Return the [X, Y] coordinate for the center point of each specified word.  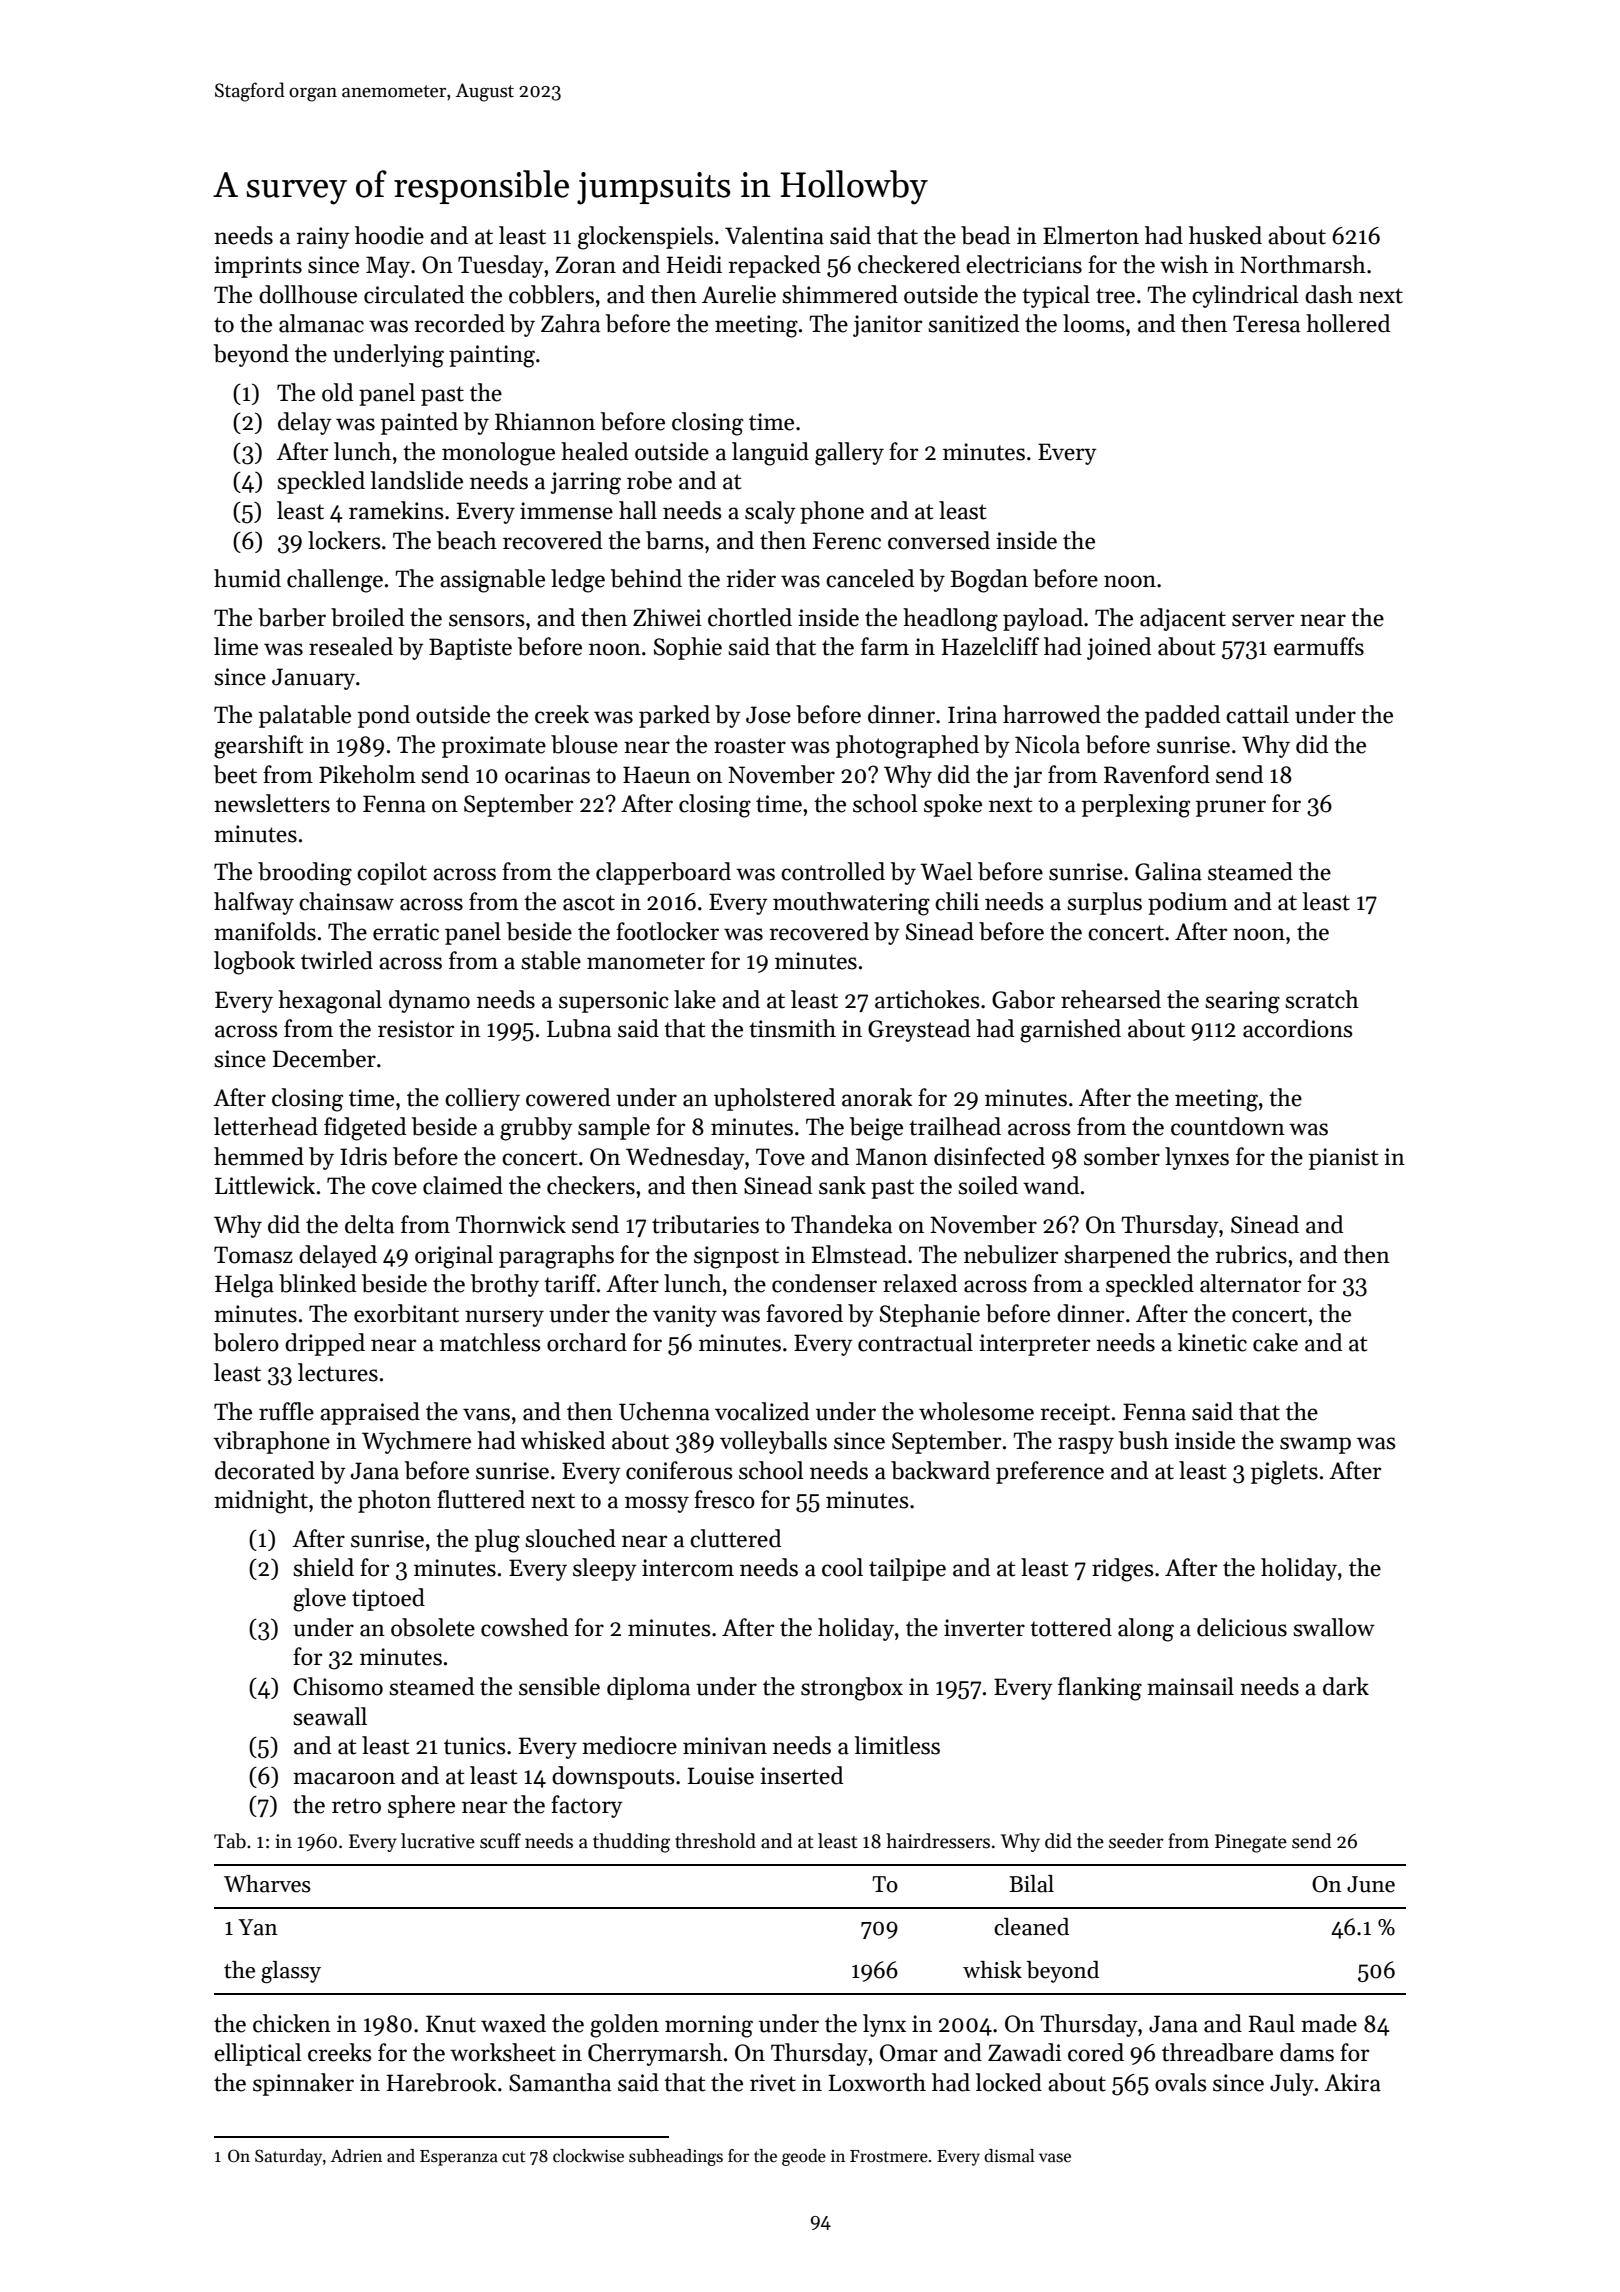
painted [419, 423]
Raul [1271, 2023]
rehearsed [1111, 999]
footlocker [667, 931]
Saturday [288, 2157]
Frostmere [889, 2156]
